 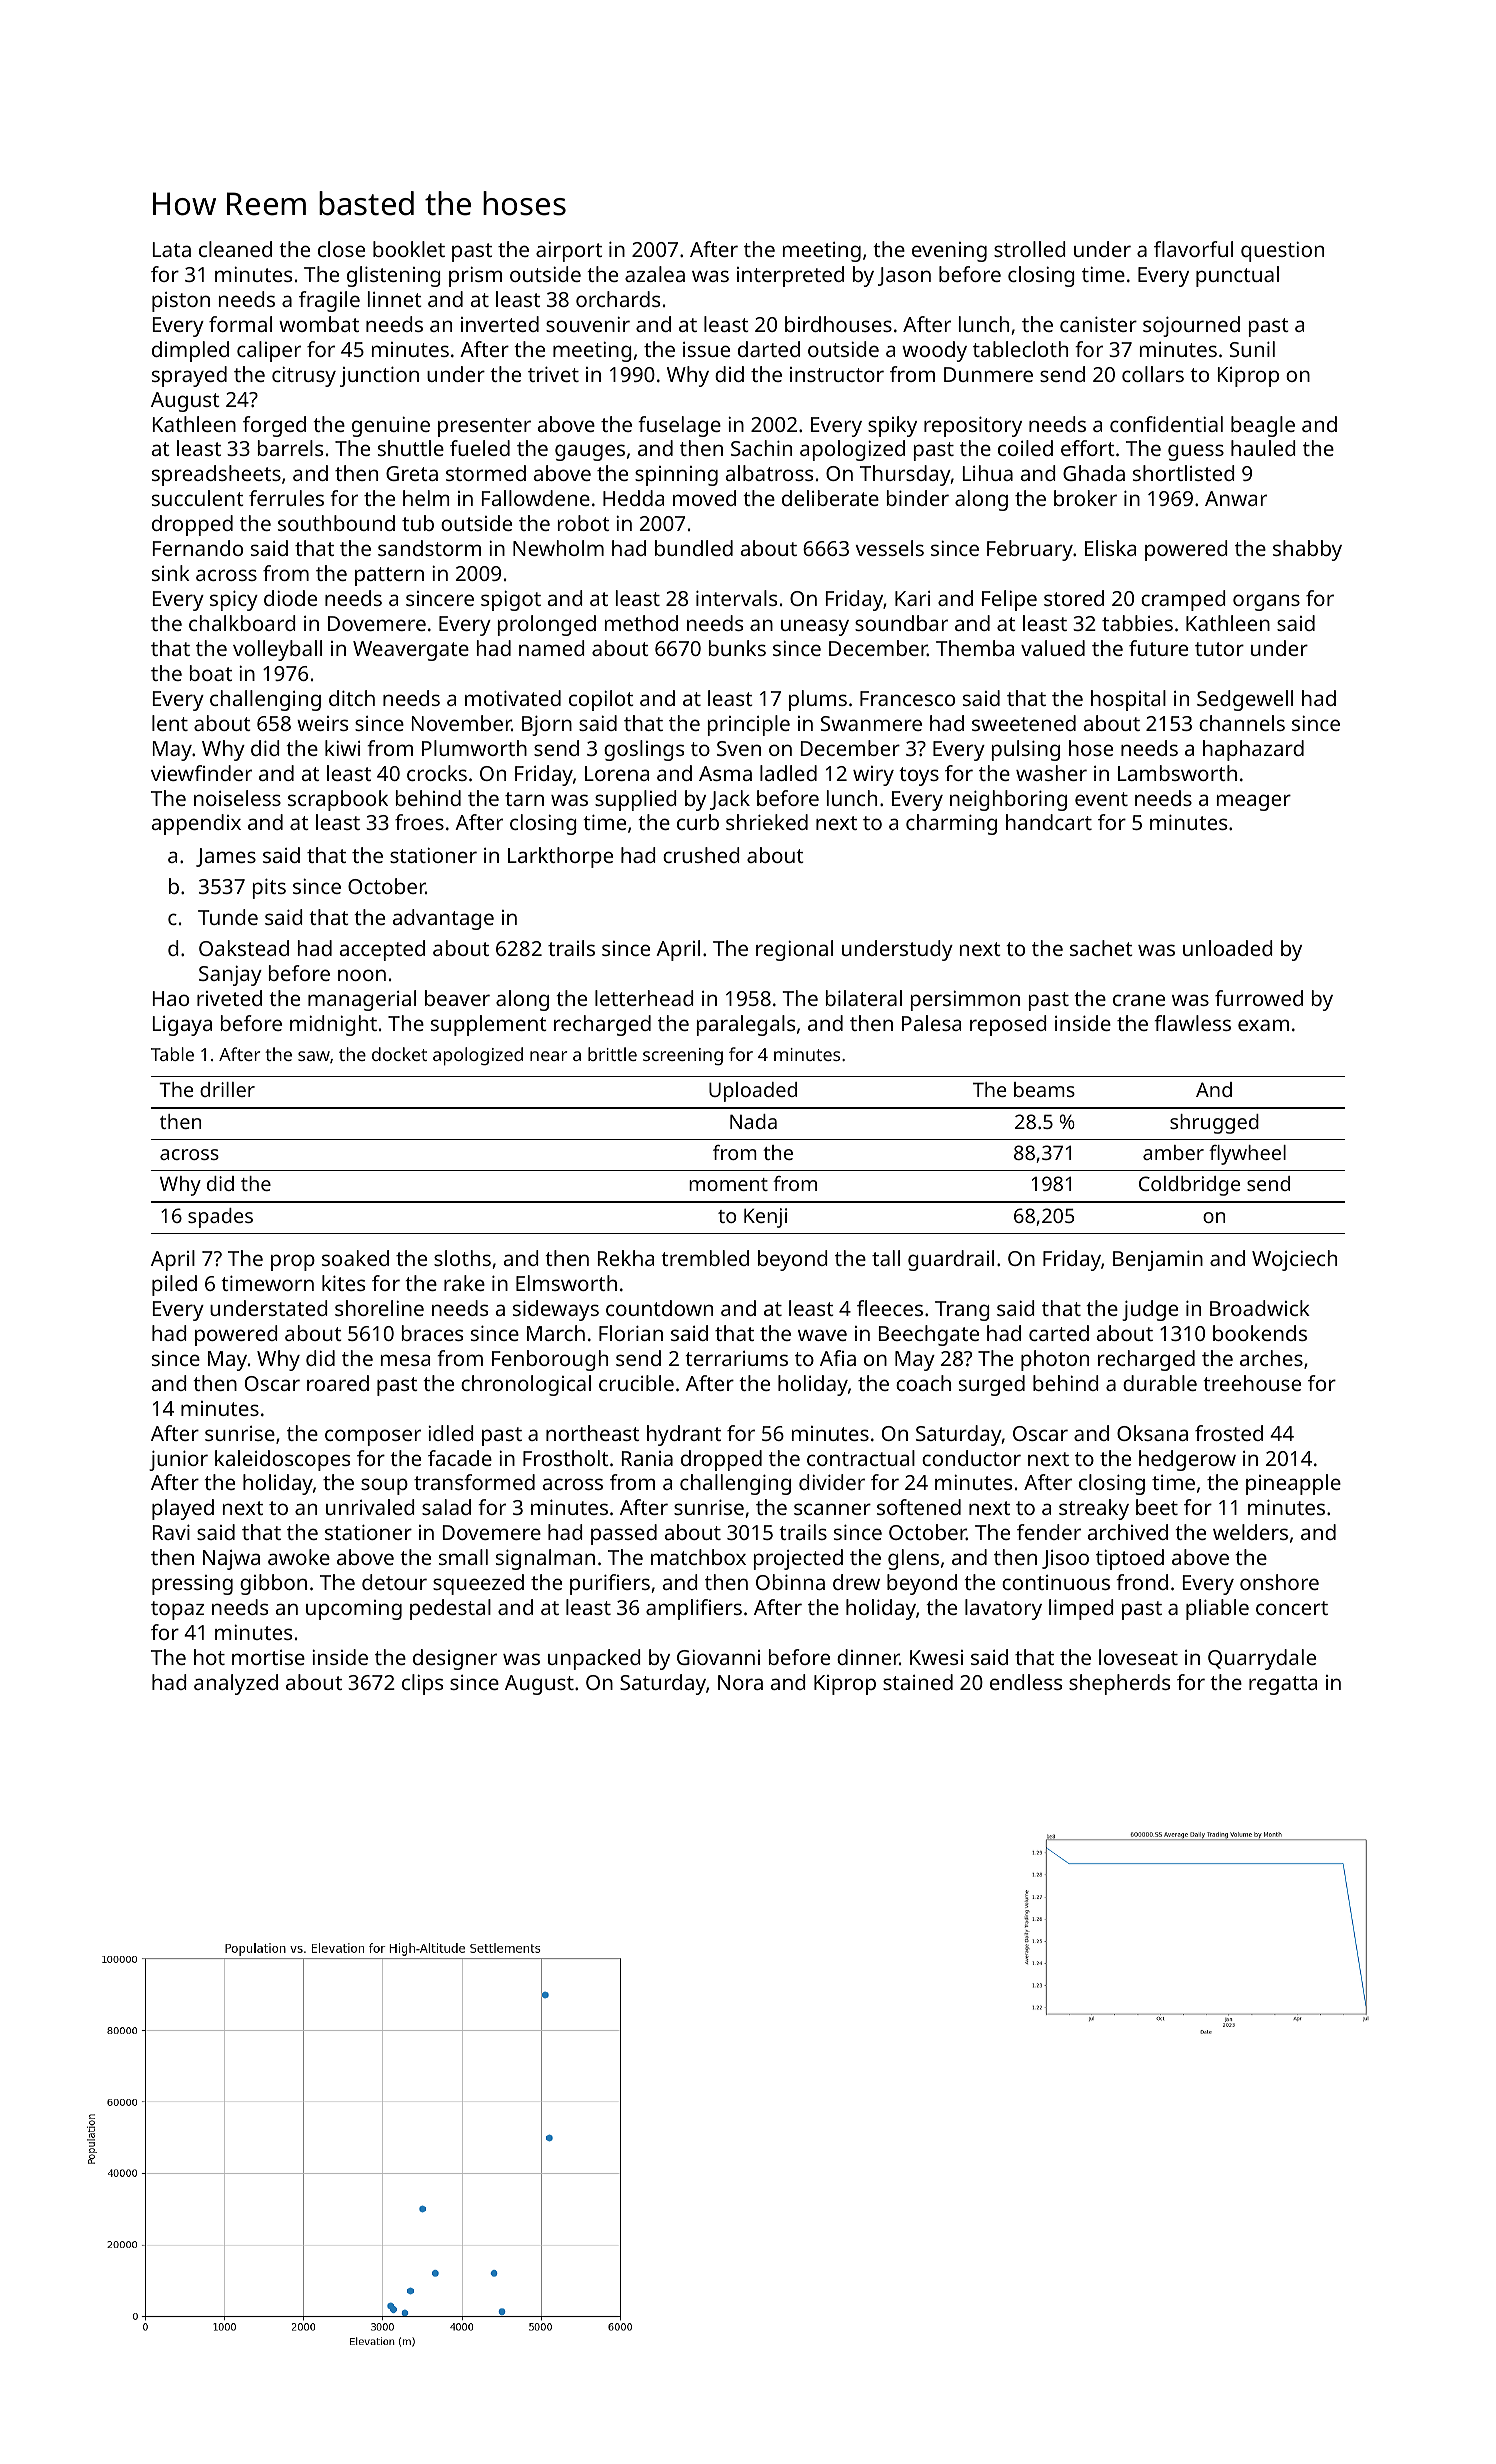 What do you see at coordinates (1044, 1089) in the screenshot?
I see `beams` at bounding box center [1044, 1089].
